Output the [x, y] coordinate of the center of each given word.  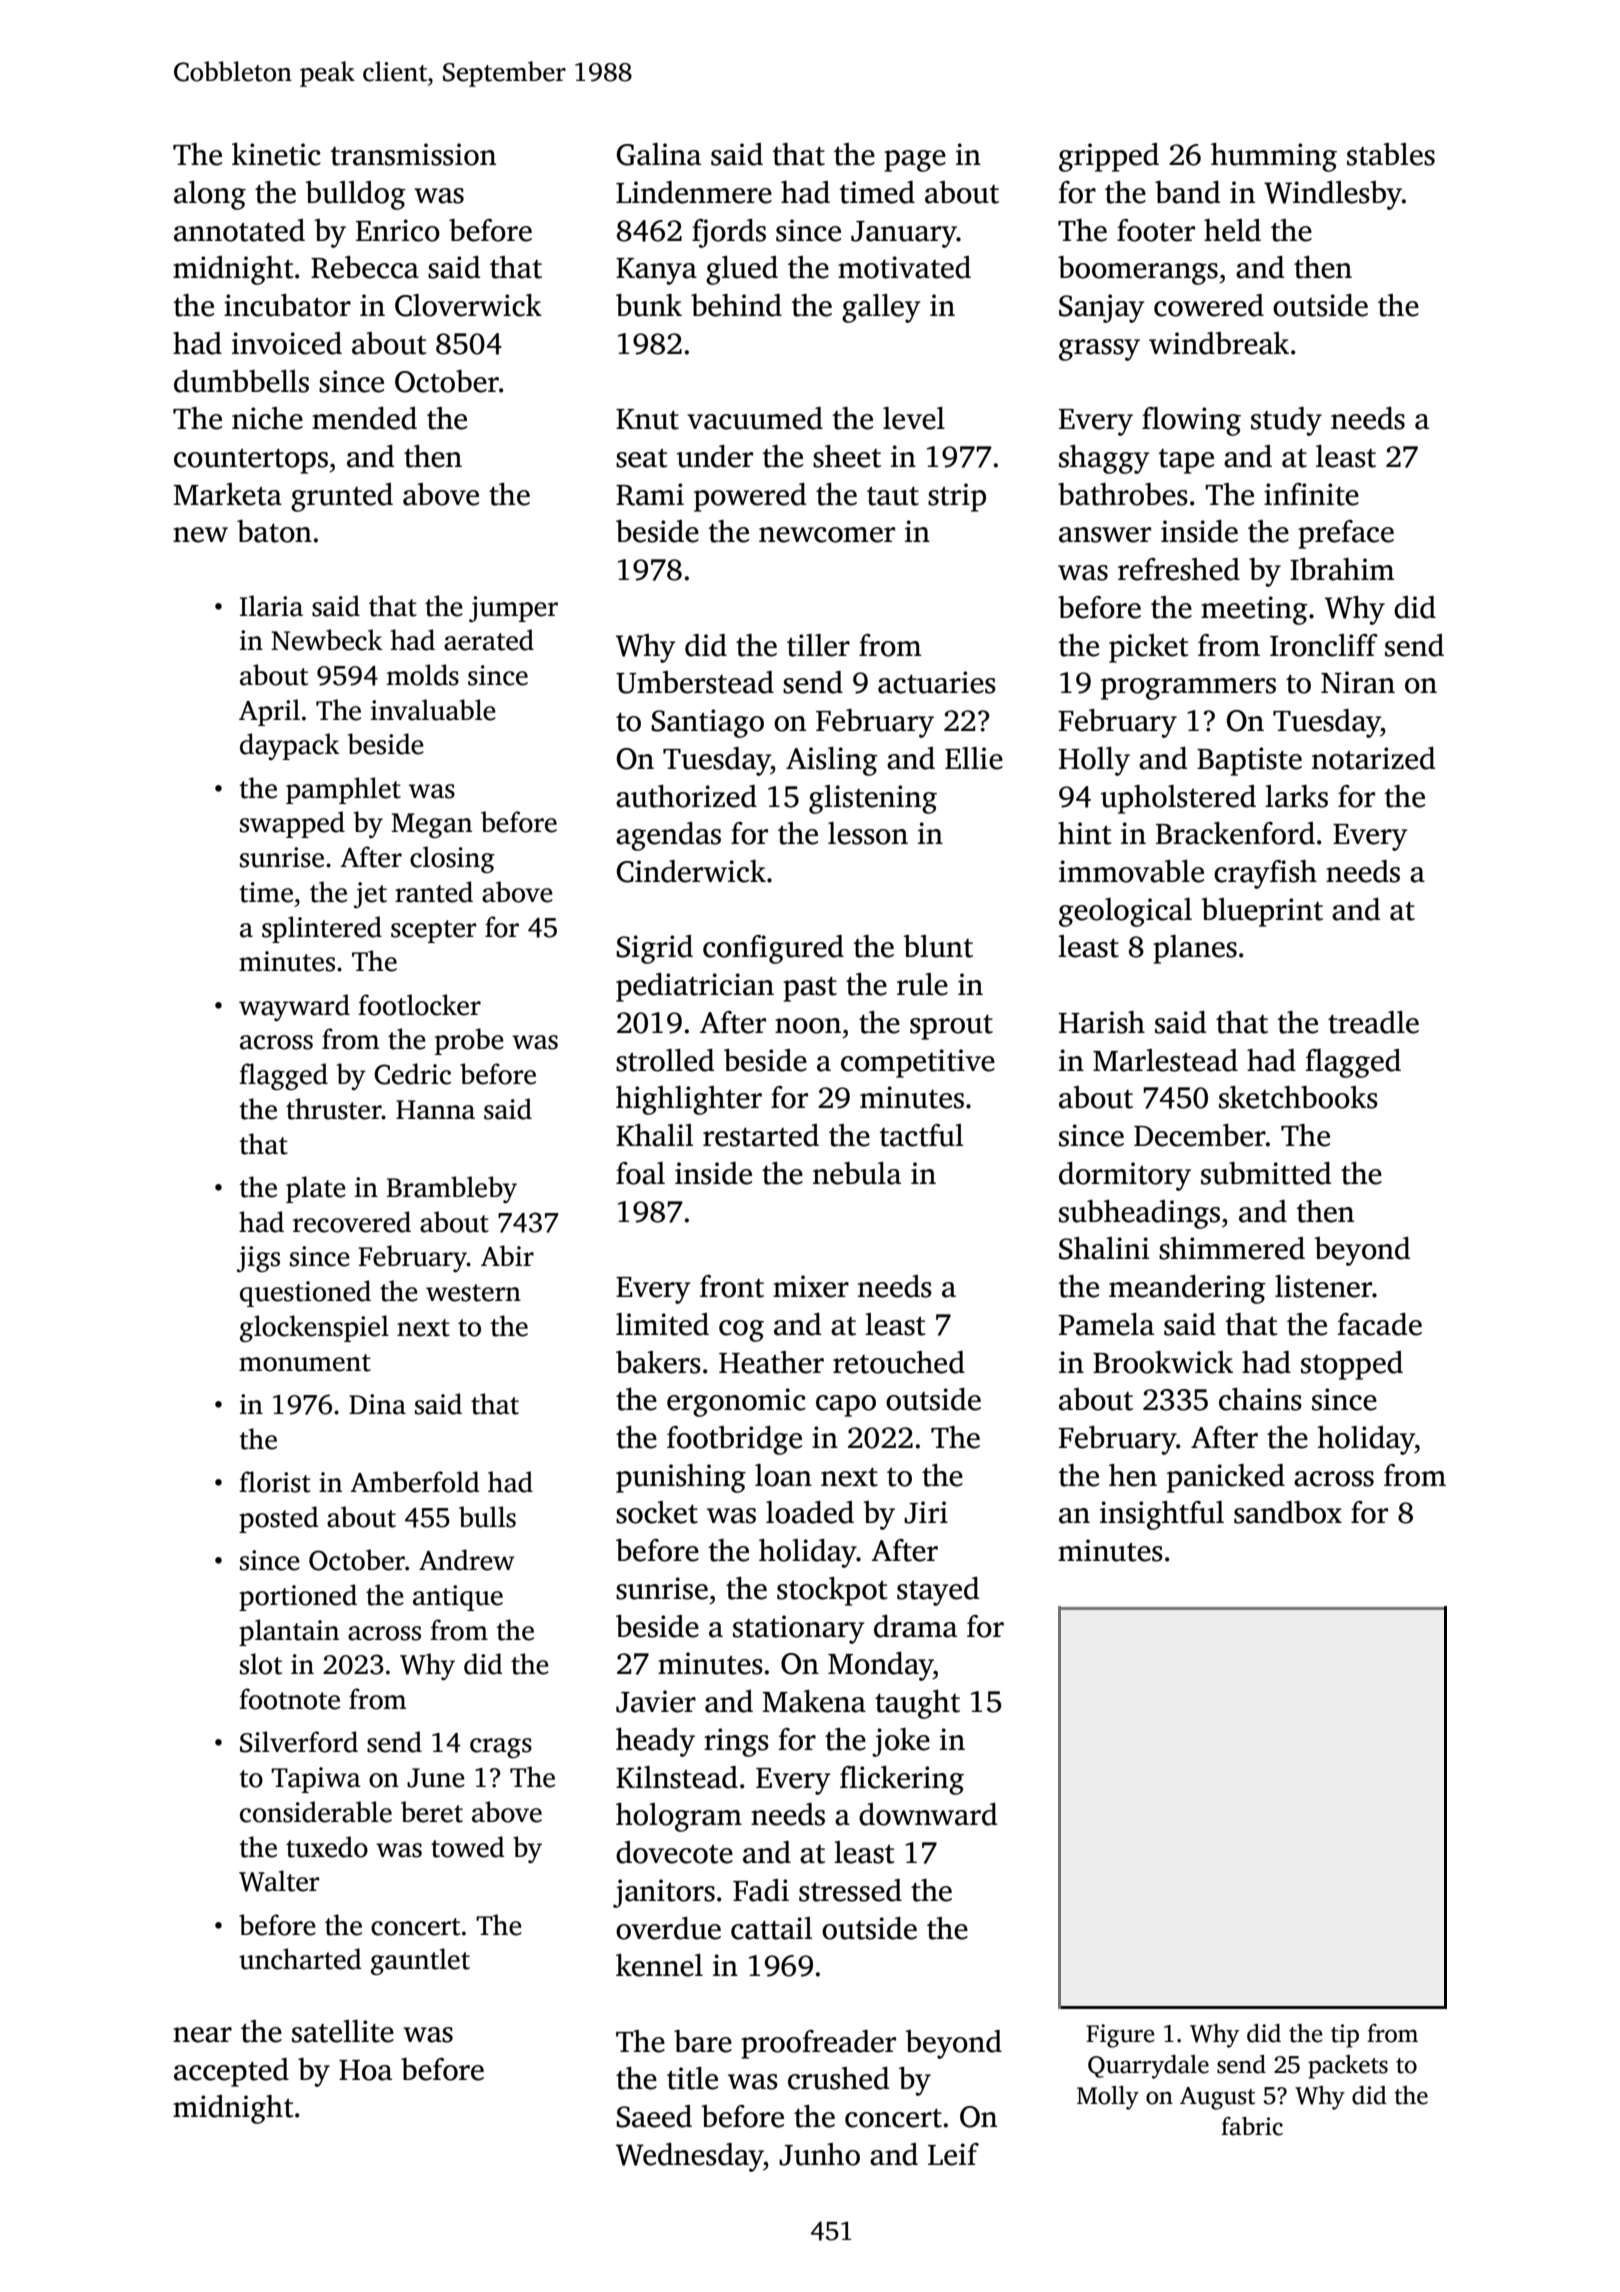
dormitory [1125, 1176]
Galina [659, 154]
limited [662, 1324]
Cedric [412, 1074]
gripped [1109, 157]
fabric [1252, 2126]
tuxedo [327, 1847]
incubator [287, 305]
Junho [819, 2154]
